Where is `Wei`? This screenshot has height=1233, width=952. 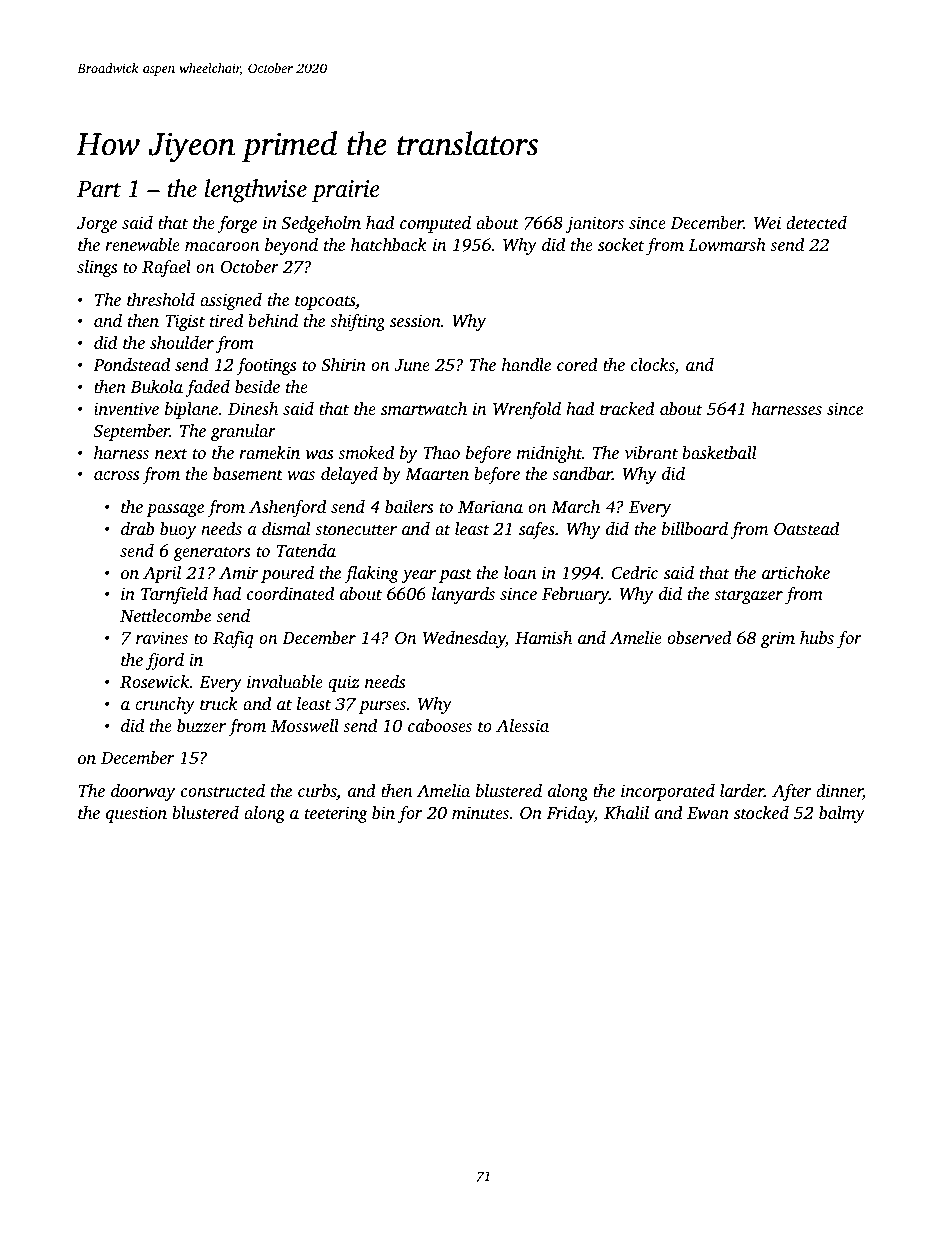 Wei is located at coordinates (767, 223).
